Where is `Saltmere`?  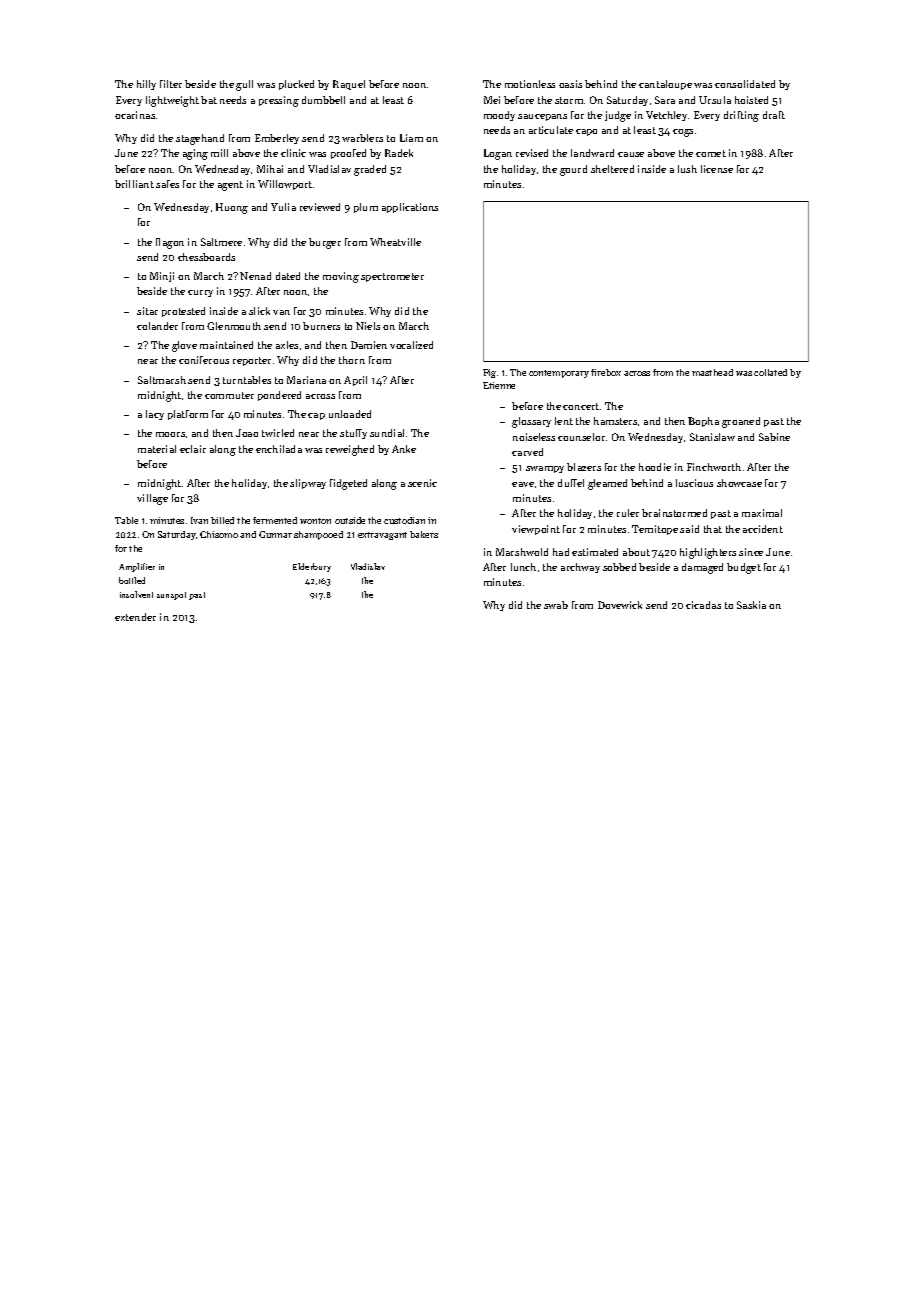
Saltmere is located at coordinates (221, 242).
